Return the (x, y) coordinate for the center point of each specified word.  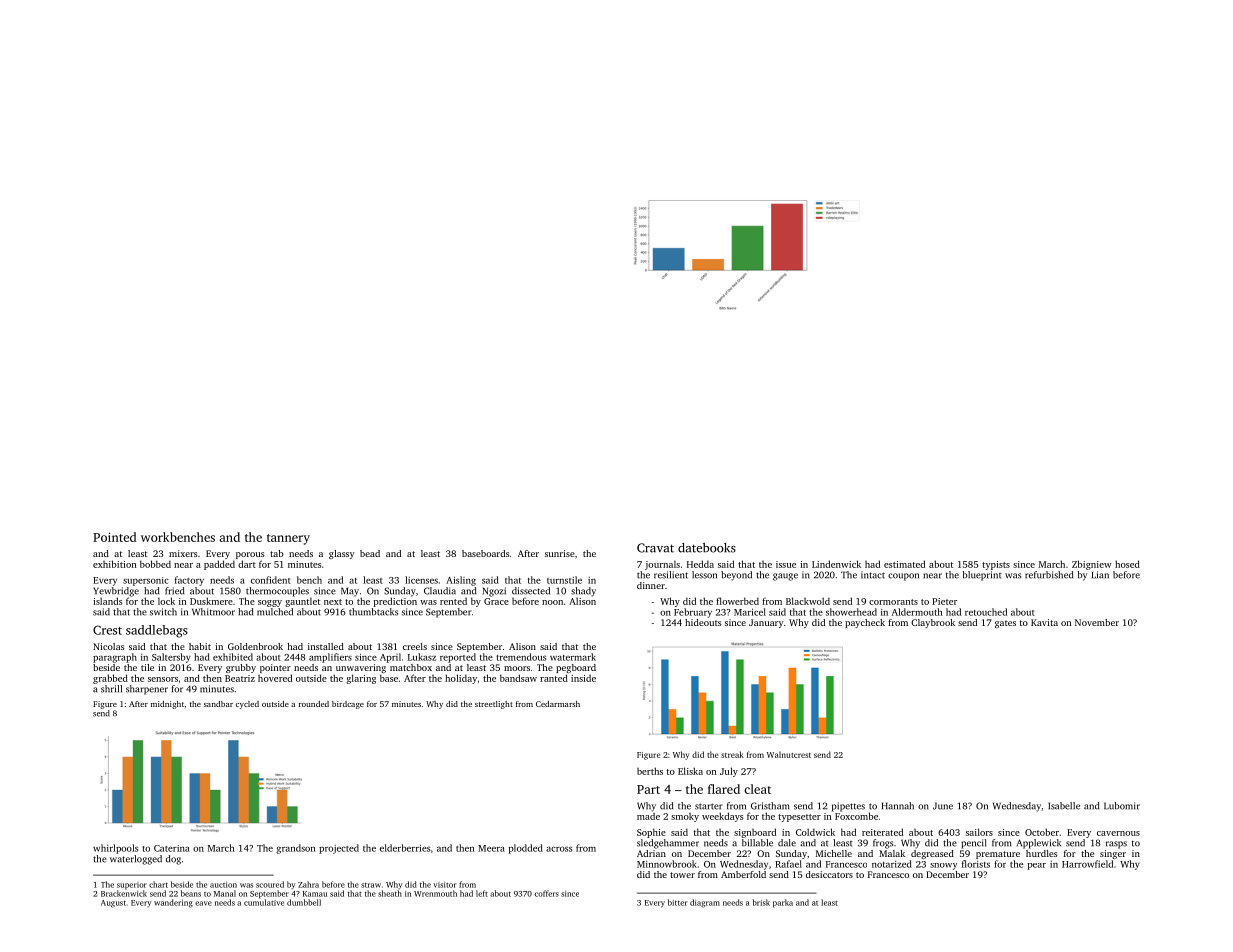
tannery (288, 539)
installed (326, 646)
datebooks (707, 548)
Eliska (690, 771)
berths (650, 771)
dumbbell (304, 902)
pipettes (848, 807)
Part (648, 789)
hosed (1127, 564)
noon (552, 602)
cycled (247, 705)
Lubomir (1122, 806)
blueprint (982, 576)
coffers (547, 893)
